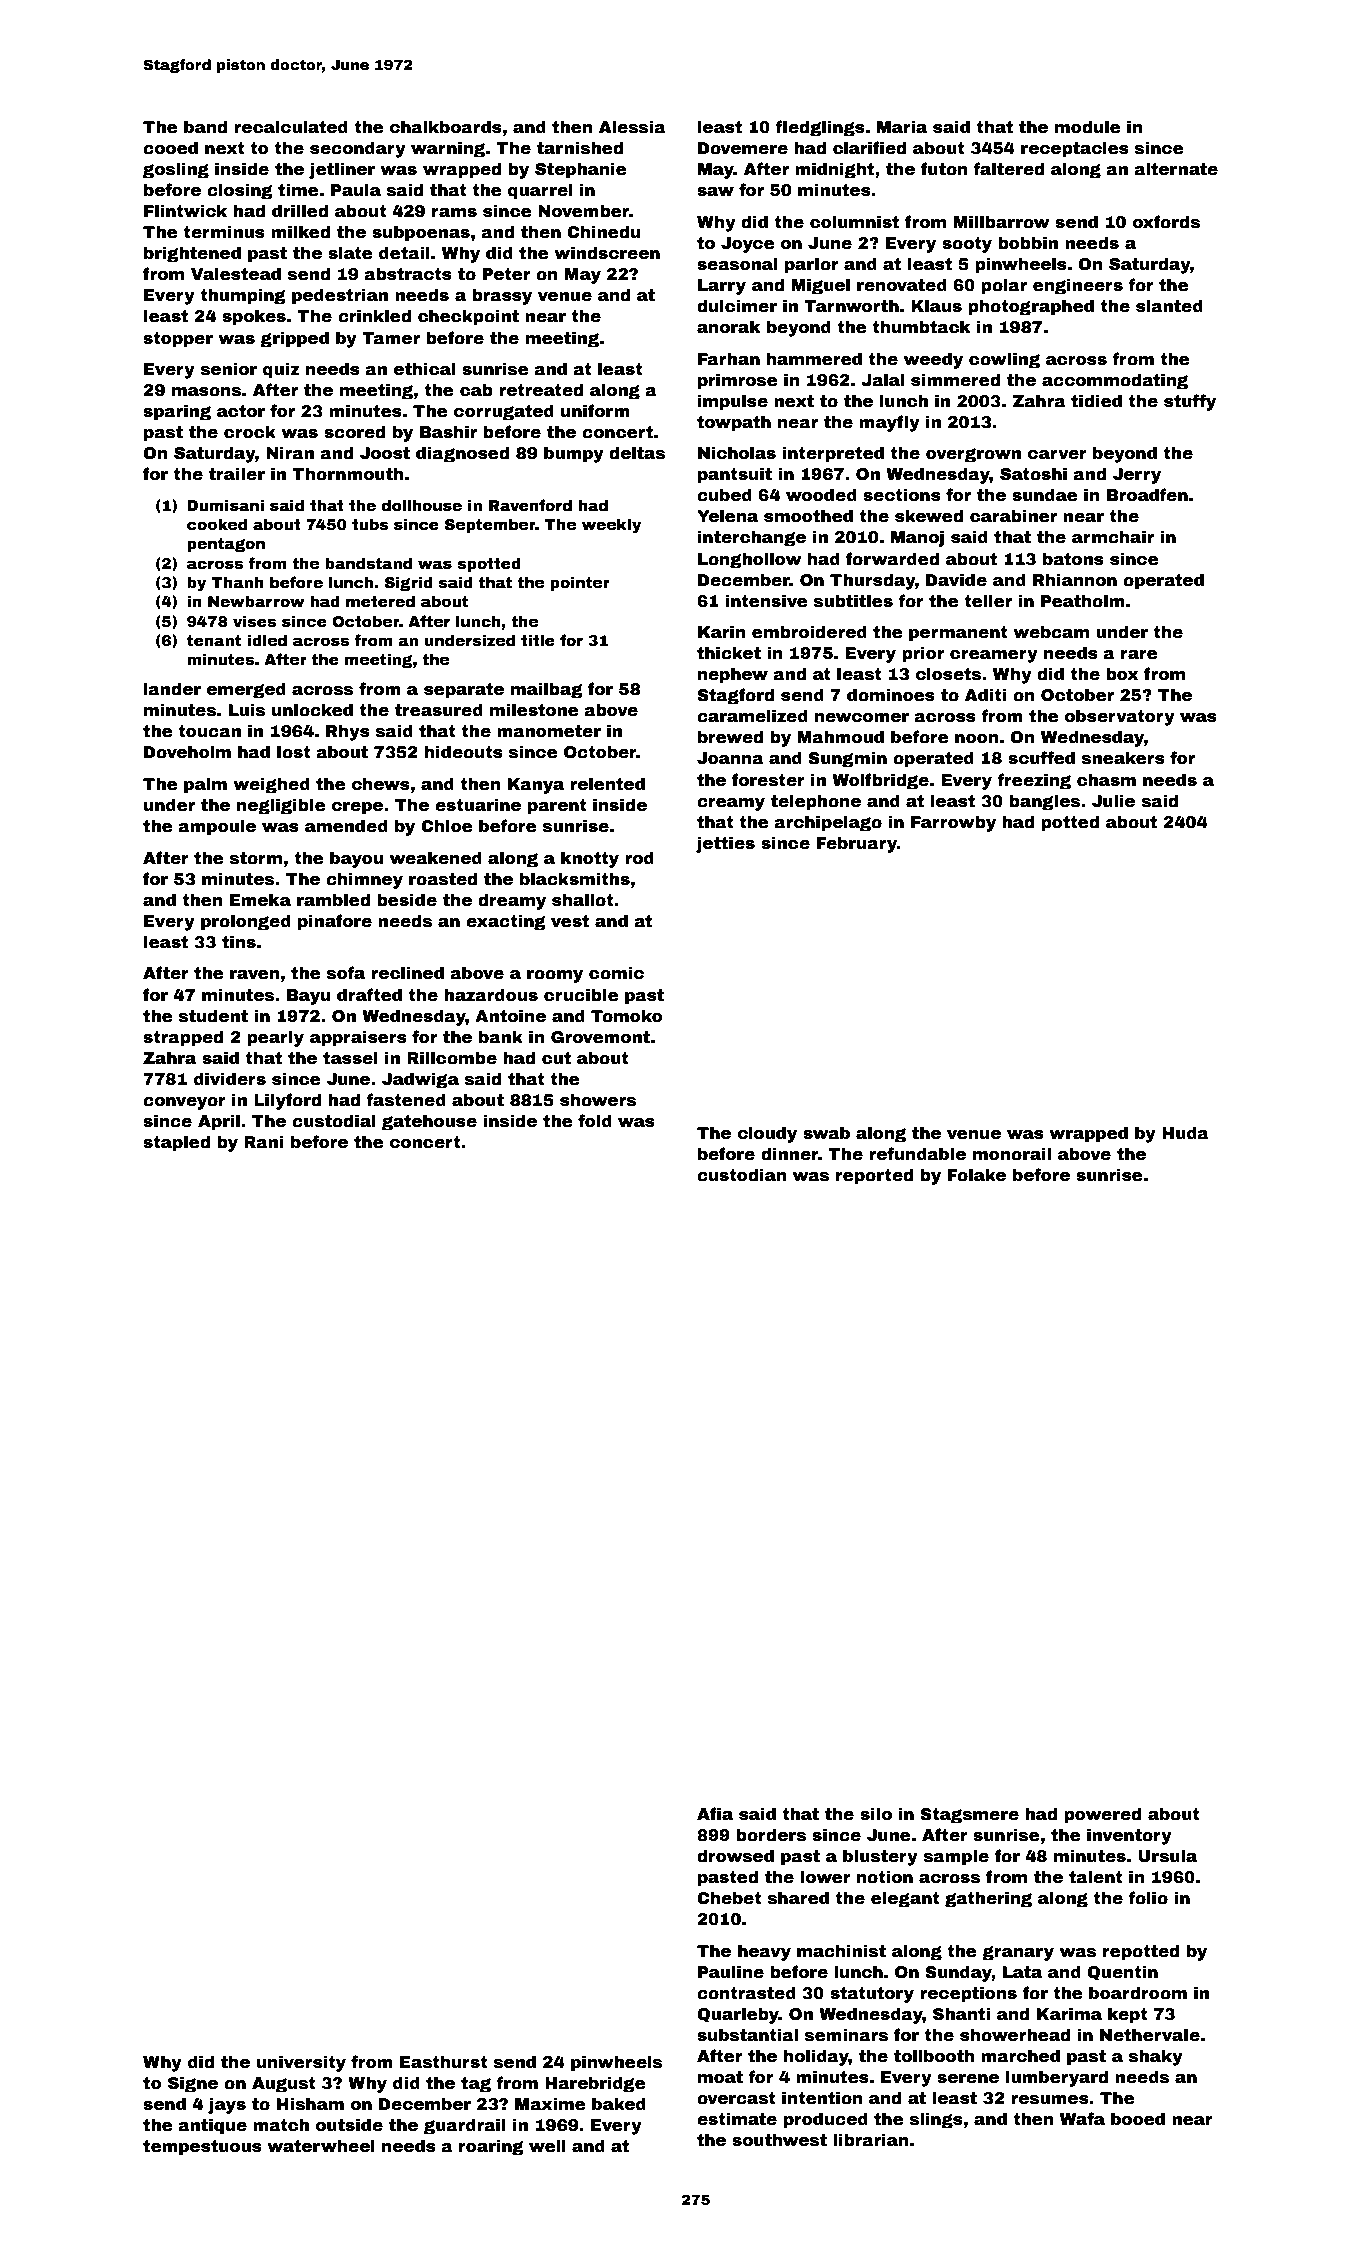 This screenshot has width=1363, height=2245. Describe the element at coordinates (735, 475) in the screenshot. I see `pantsuit` at that location.
